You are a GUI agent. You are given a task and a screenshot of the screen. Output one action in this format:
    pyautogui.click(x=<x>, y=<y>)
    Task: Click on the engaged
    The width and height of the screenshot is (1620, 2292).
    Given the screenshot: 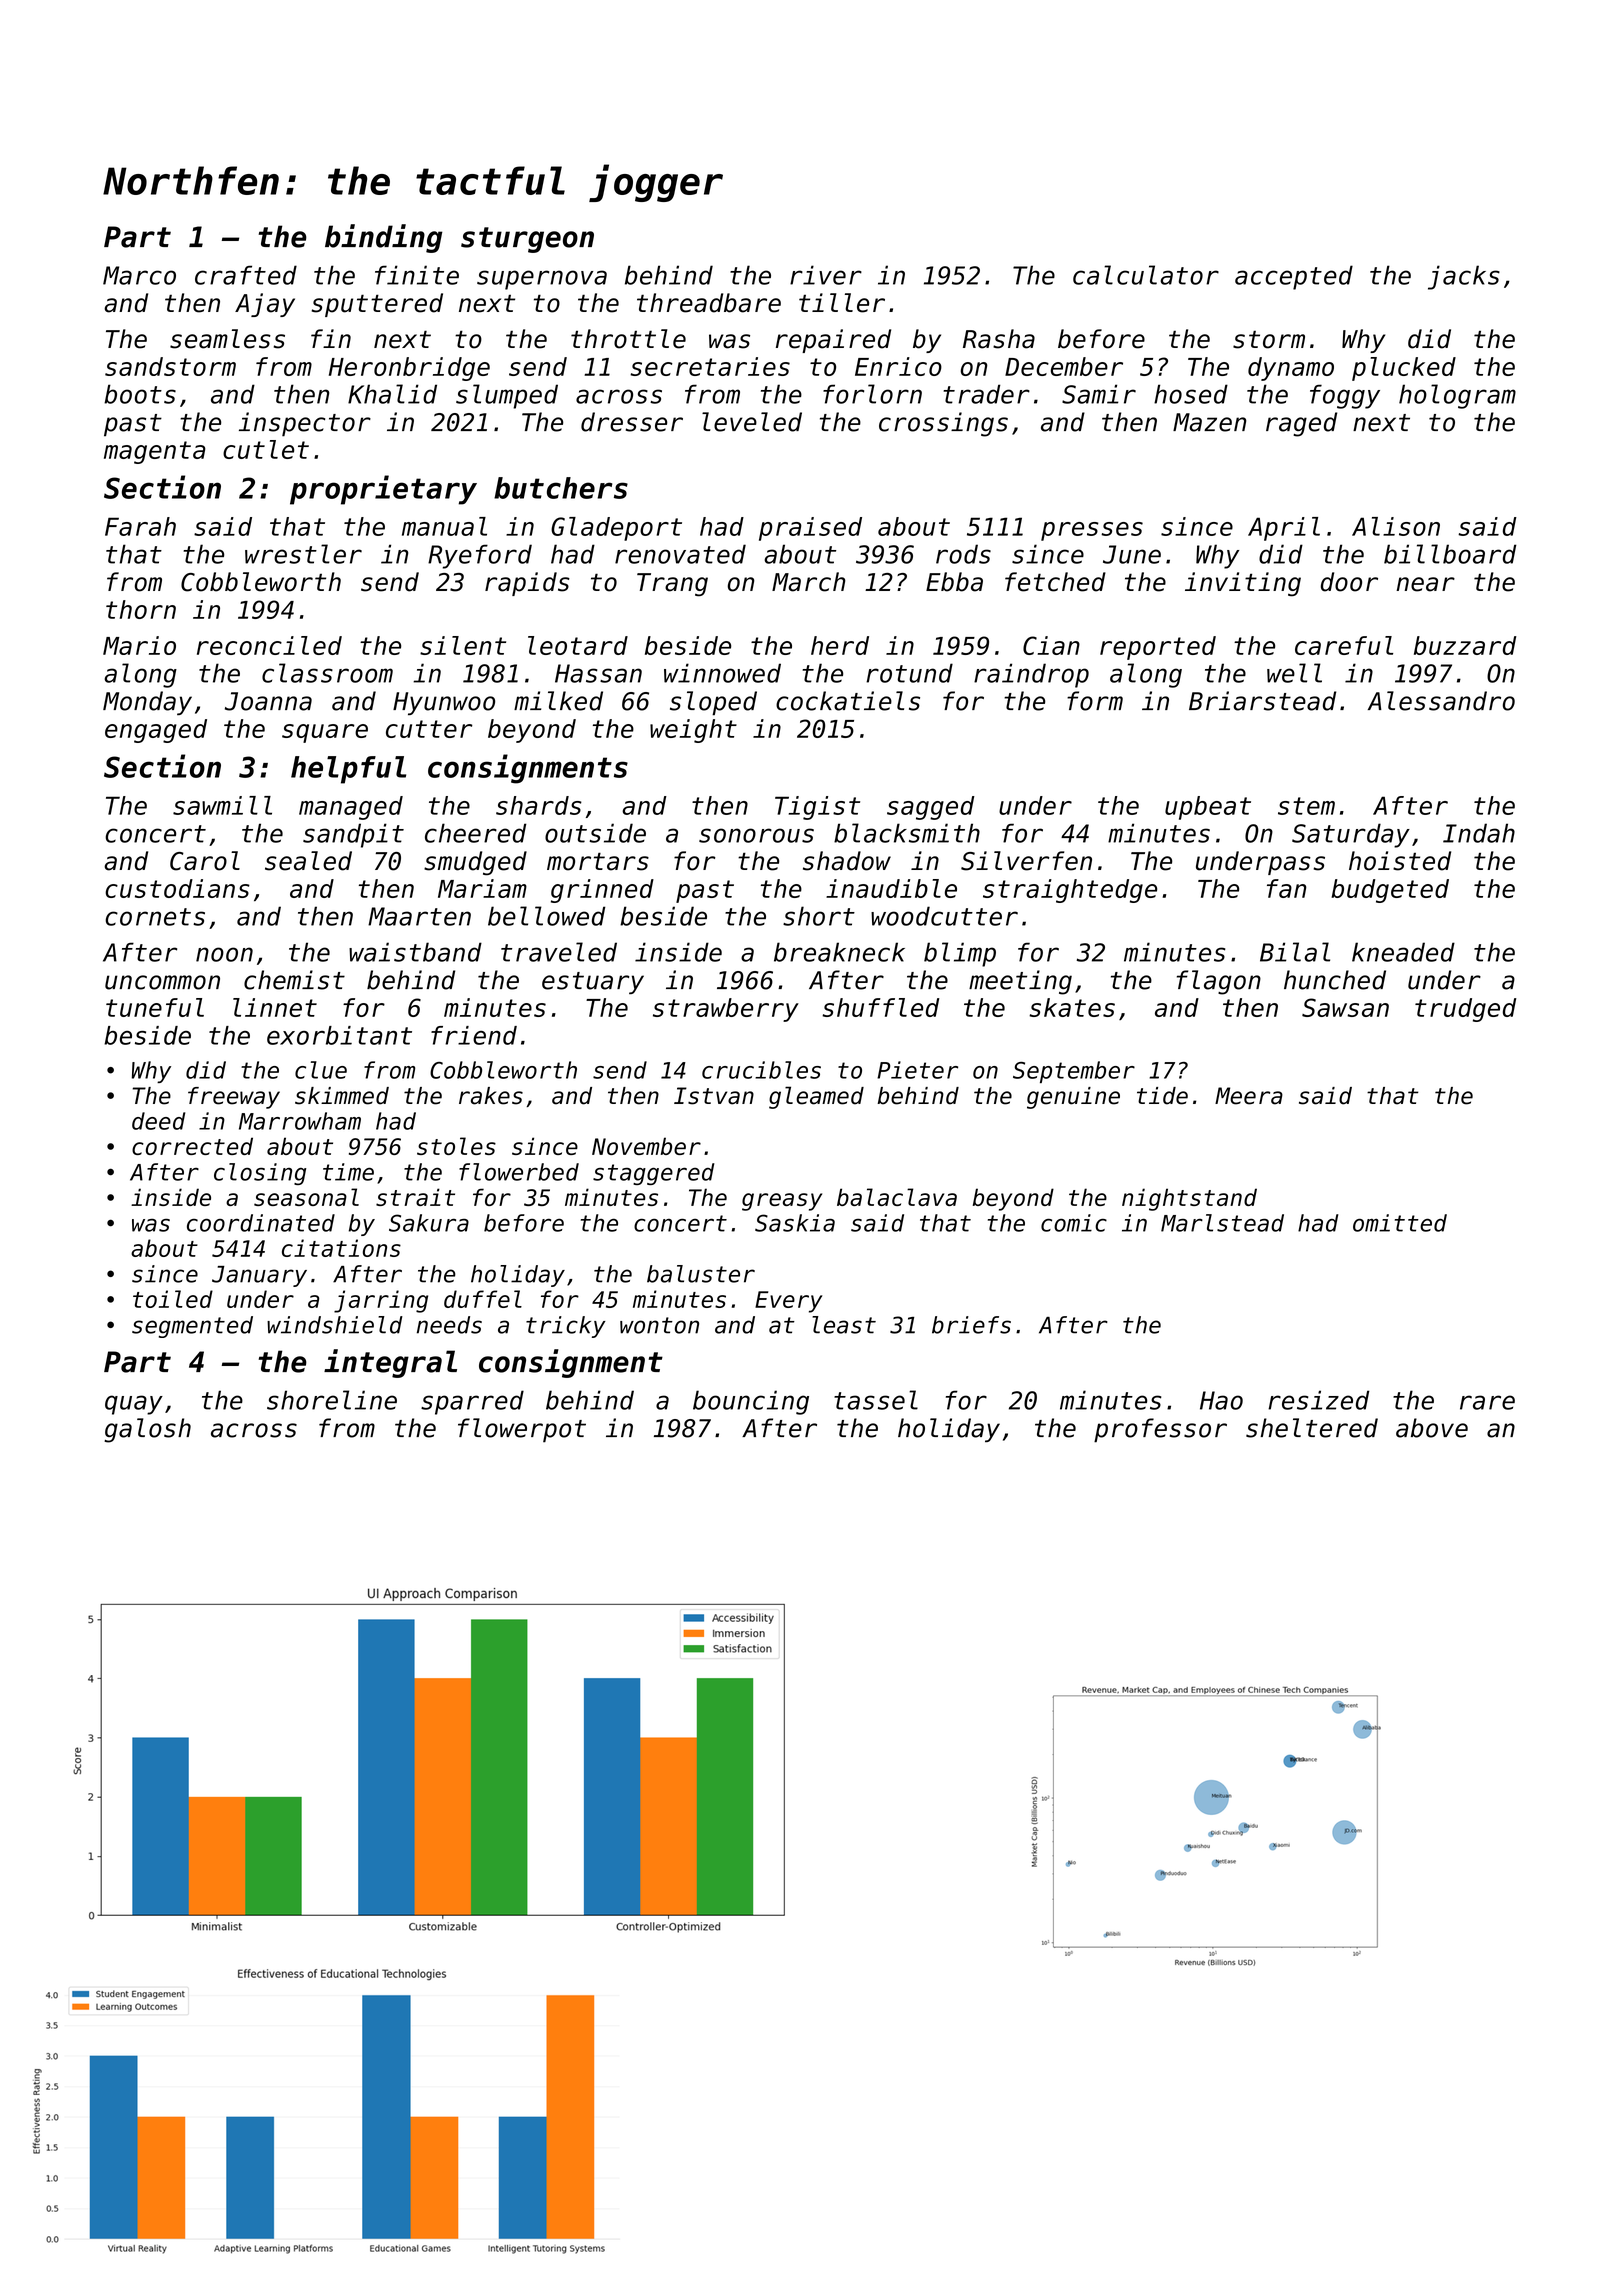 What is the action you would take?
    pyautogui.click(x=156, y=731)
